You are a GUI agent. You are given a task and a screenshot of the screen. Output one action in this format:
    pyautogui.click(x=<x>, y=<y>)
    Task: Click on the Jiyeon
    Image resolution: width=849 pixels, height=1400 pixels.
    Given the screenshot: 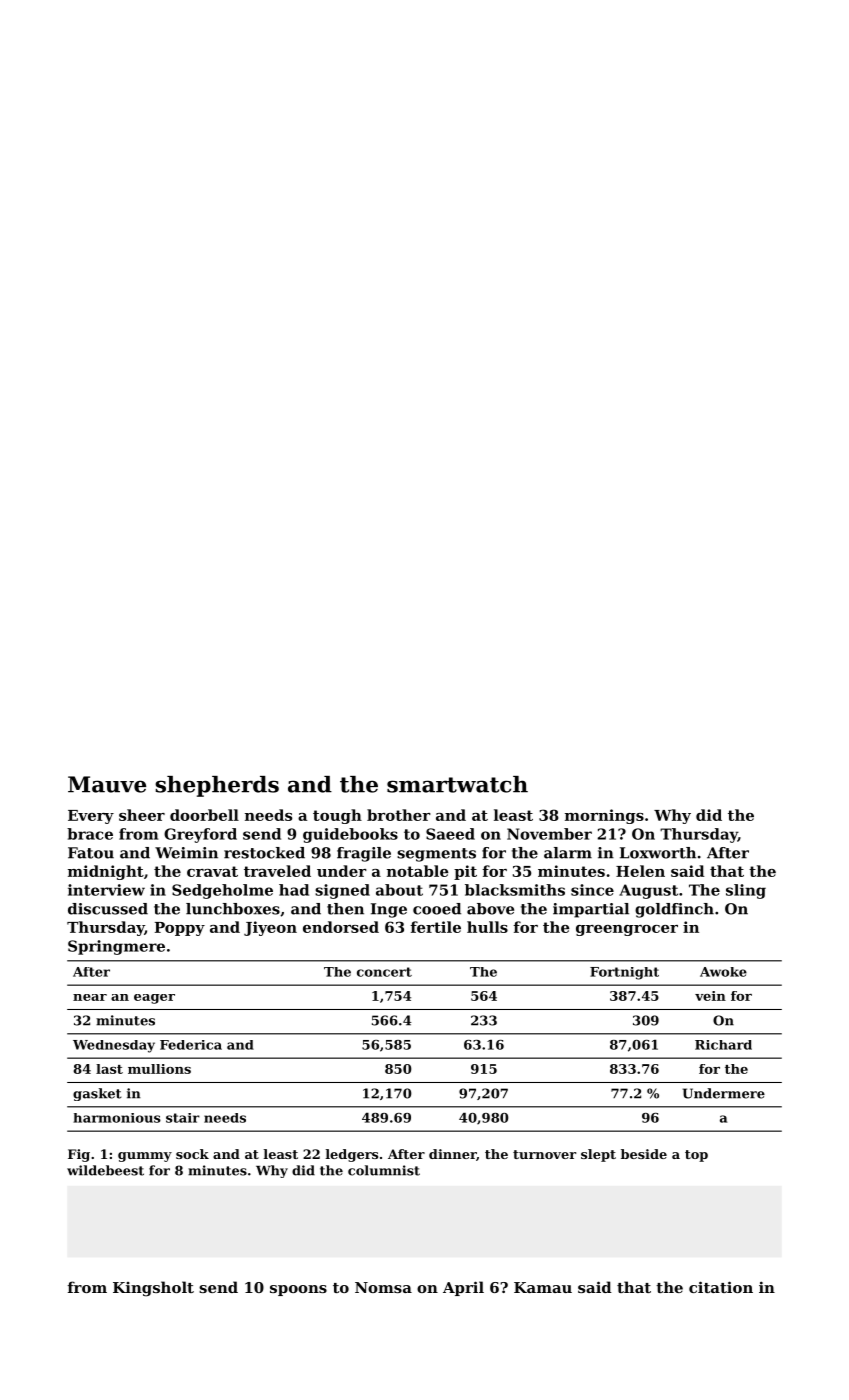 What is the action you would take?
    pyautogui.click(x=270, y=928)
